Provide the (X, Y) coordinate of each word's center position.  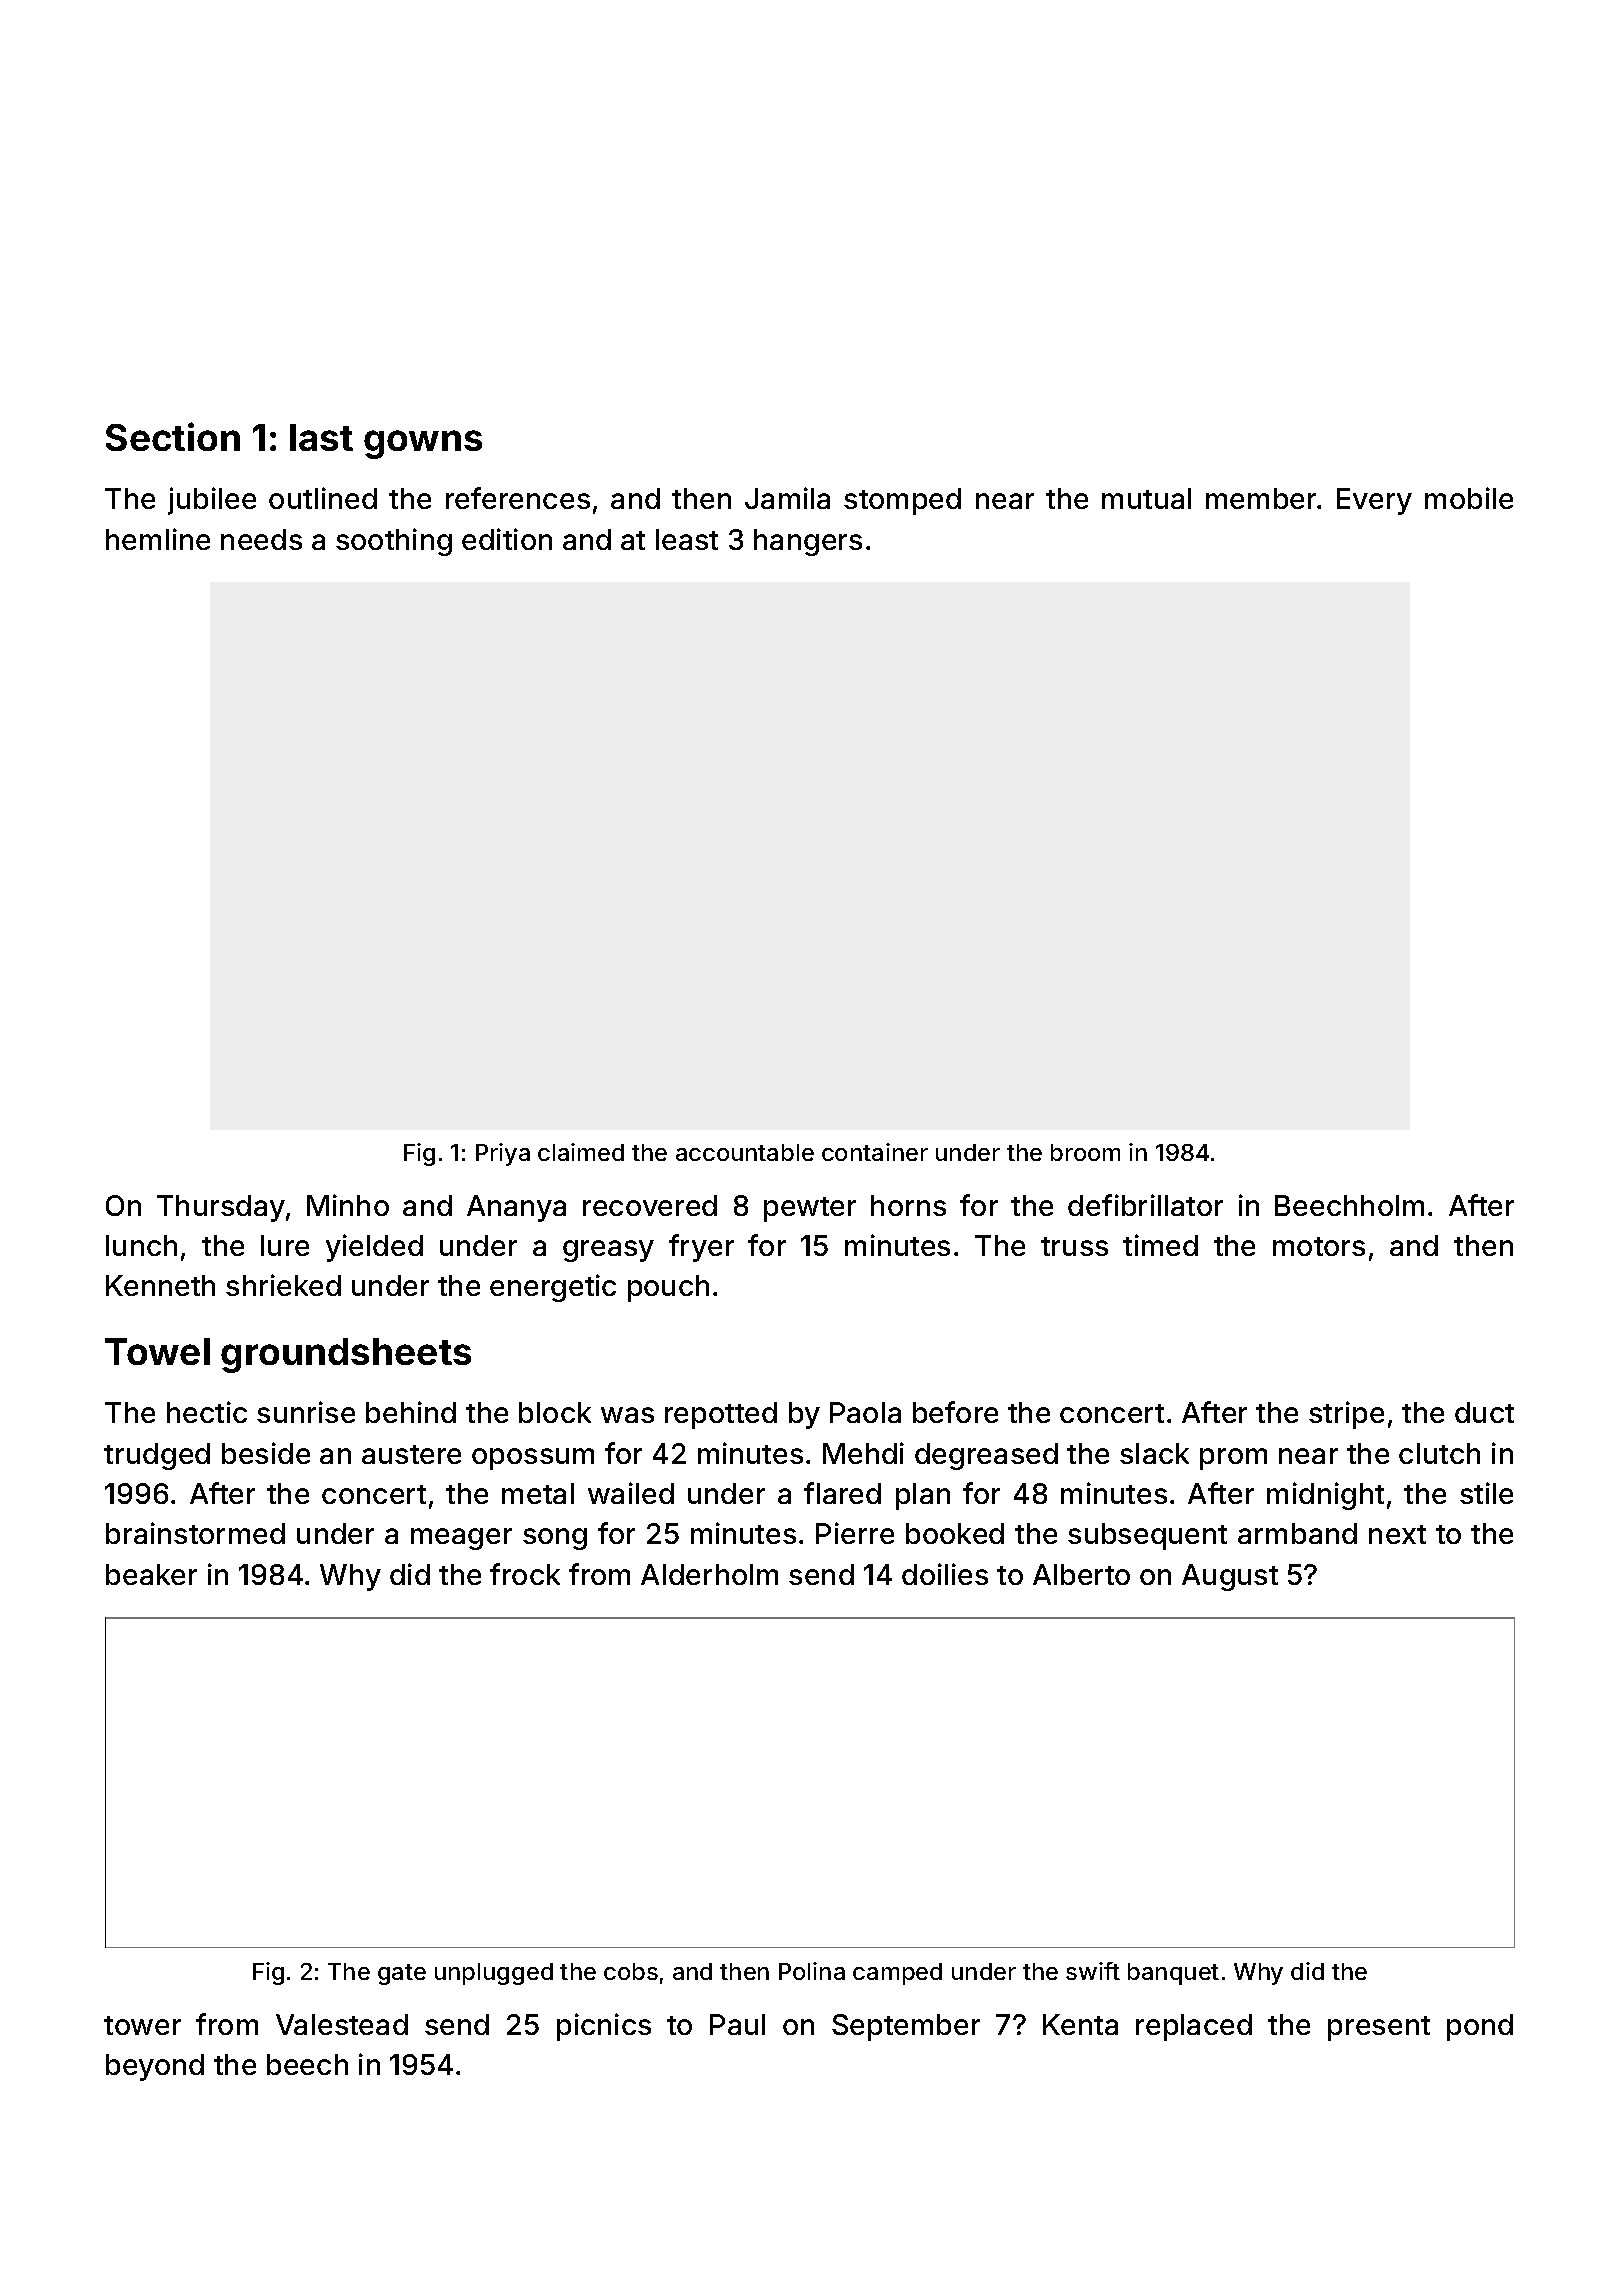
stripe (1346, 1415)
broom (1085, 1152)
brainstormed (195, 1533)
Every (1374, 501)
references (518, 498)
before (955, 1412)
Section (173, 436)
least (687, 539)
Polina (812, 1971)
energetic (553, 1288)
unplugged (494, 1974)
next (1397, 1534)
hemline (158, 539)
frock (525, 1574)
